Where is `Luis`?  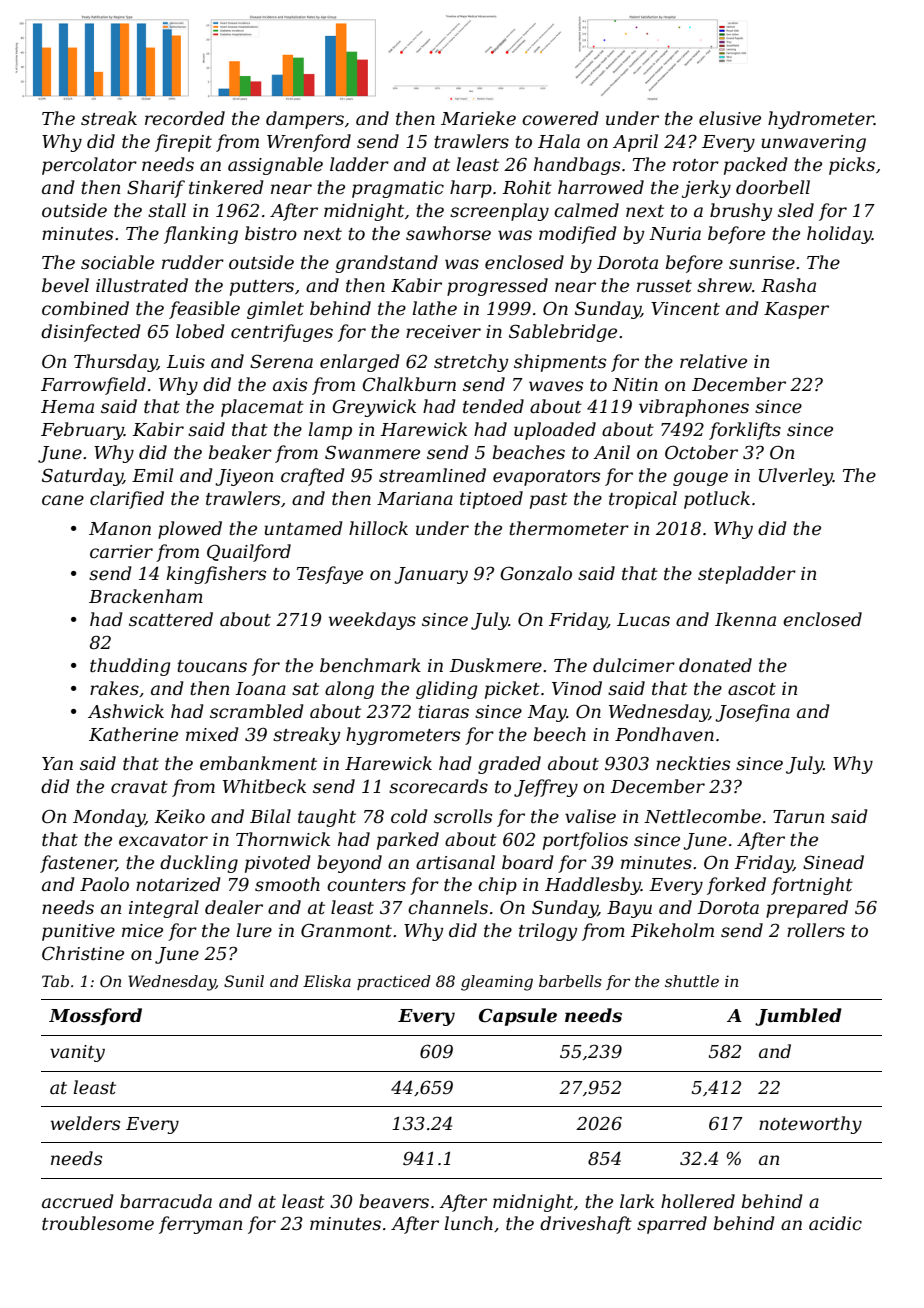
Luis is located at coordinates (185, 362).
